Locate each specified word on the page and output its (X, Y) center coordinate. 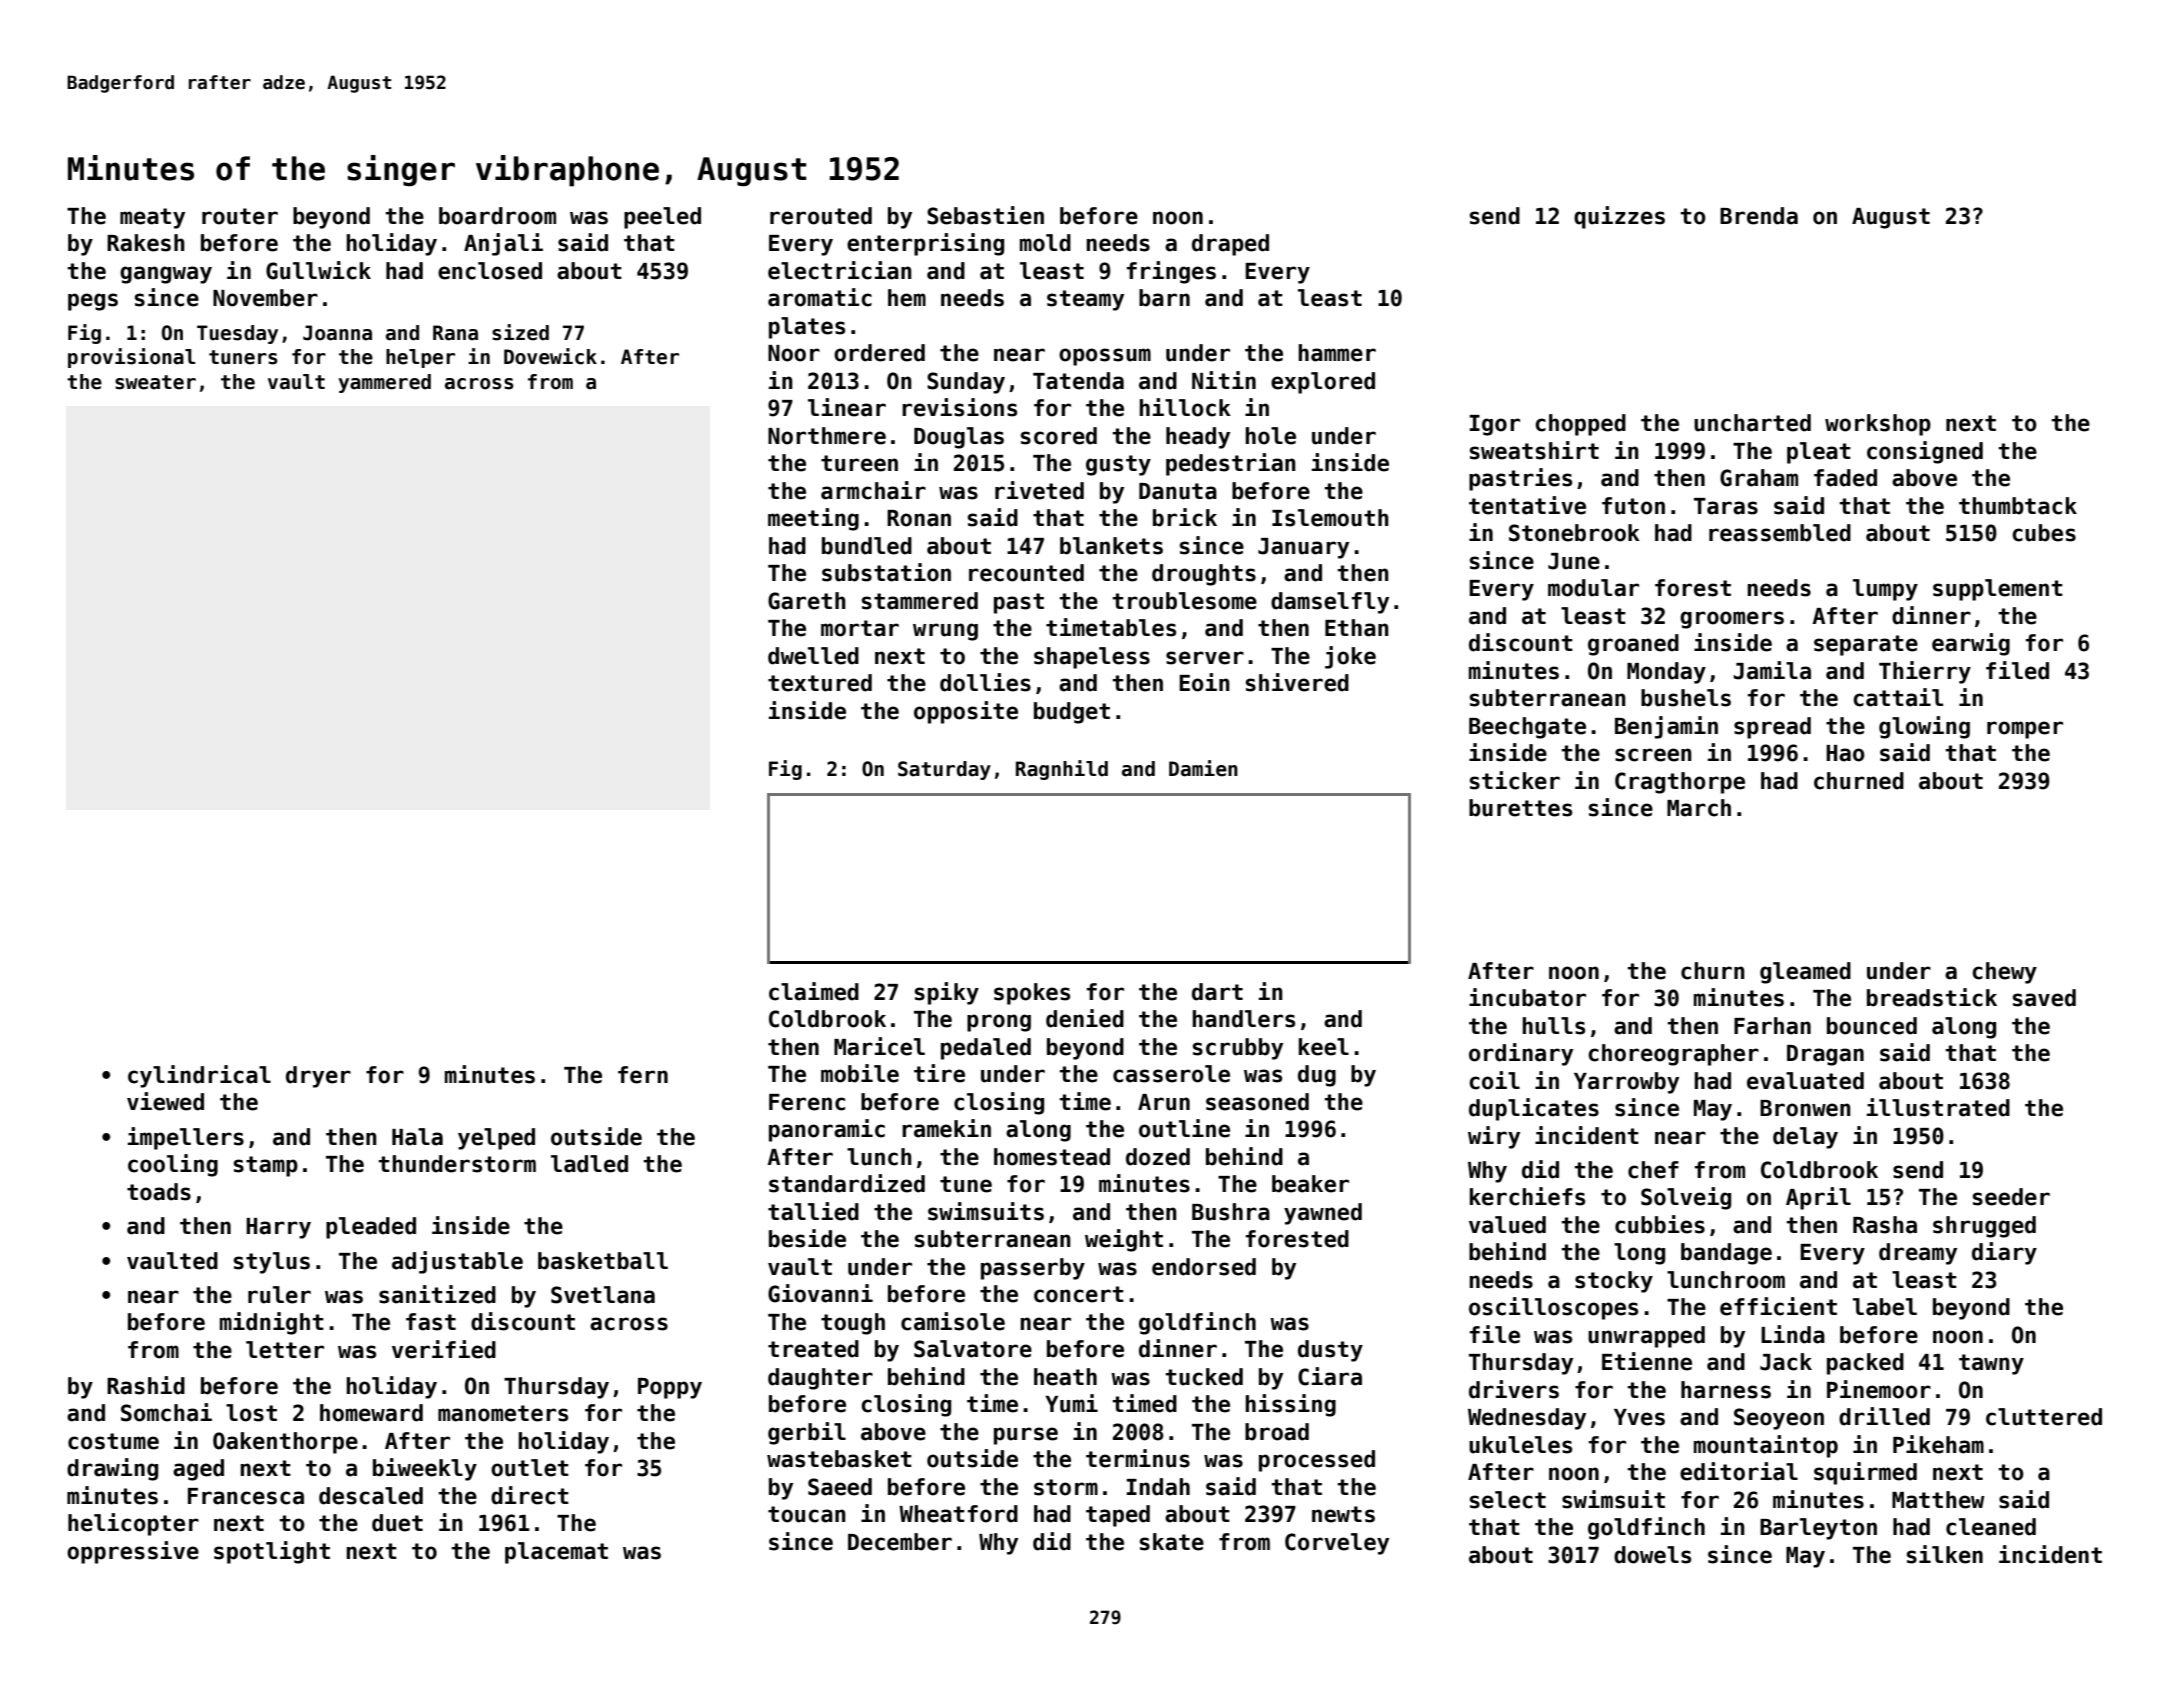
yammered (384, 383)
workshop (1878, 425)
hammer (1337, 353)
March (1699, 808)
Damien (1203, 768)
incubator (1527, 997)
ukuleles (1520, 1445)
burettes (1520, 808)
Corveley (1337, 1544)
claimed (814, 991)
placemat (556, 1553)
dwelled (813, 656)
